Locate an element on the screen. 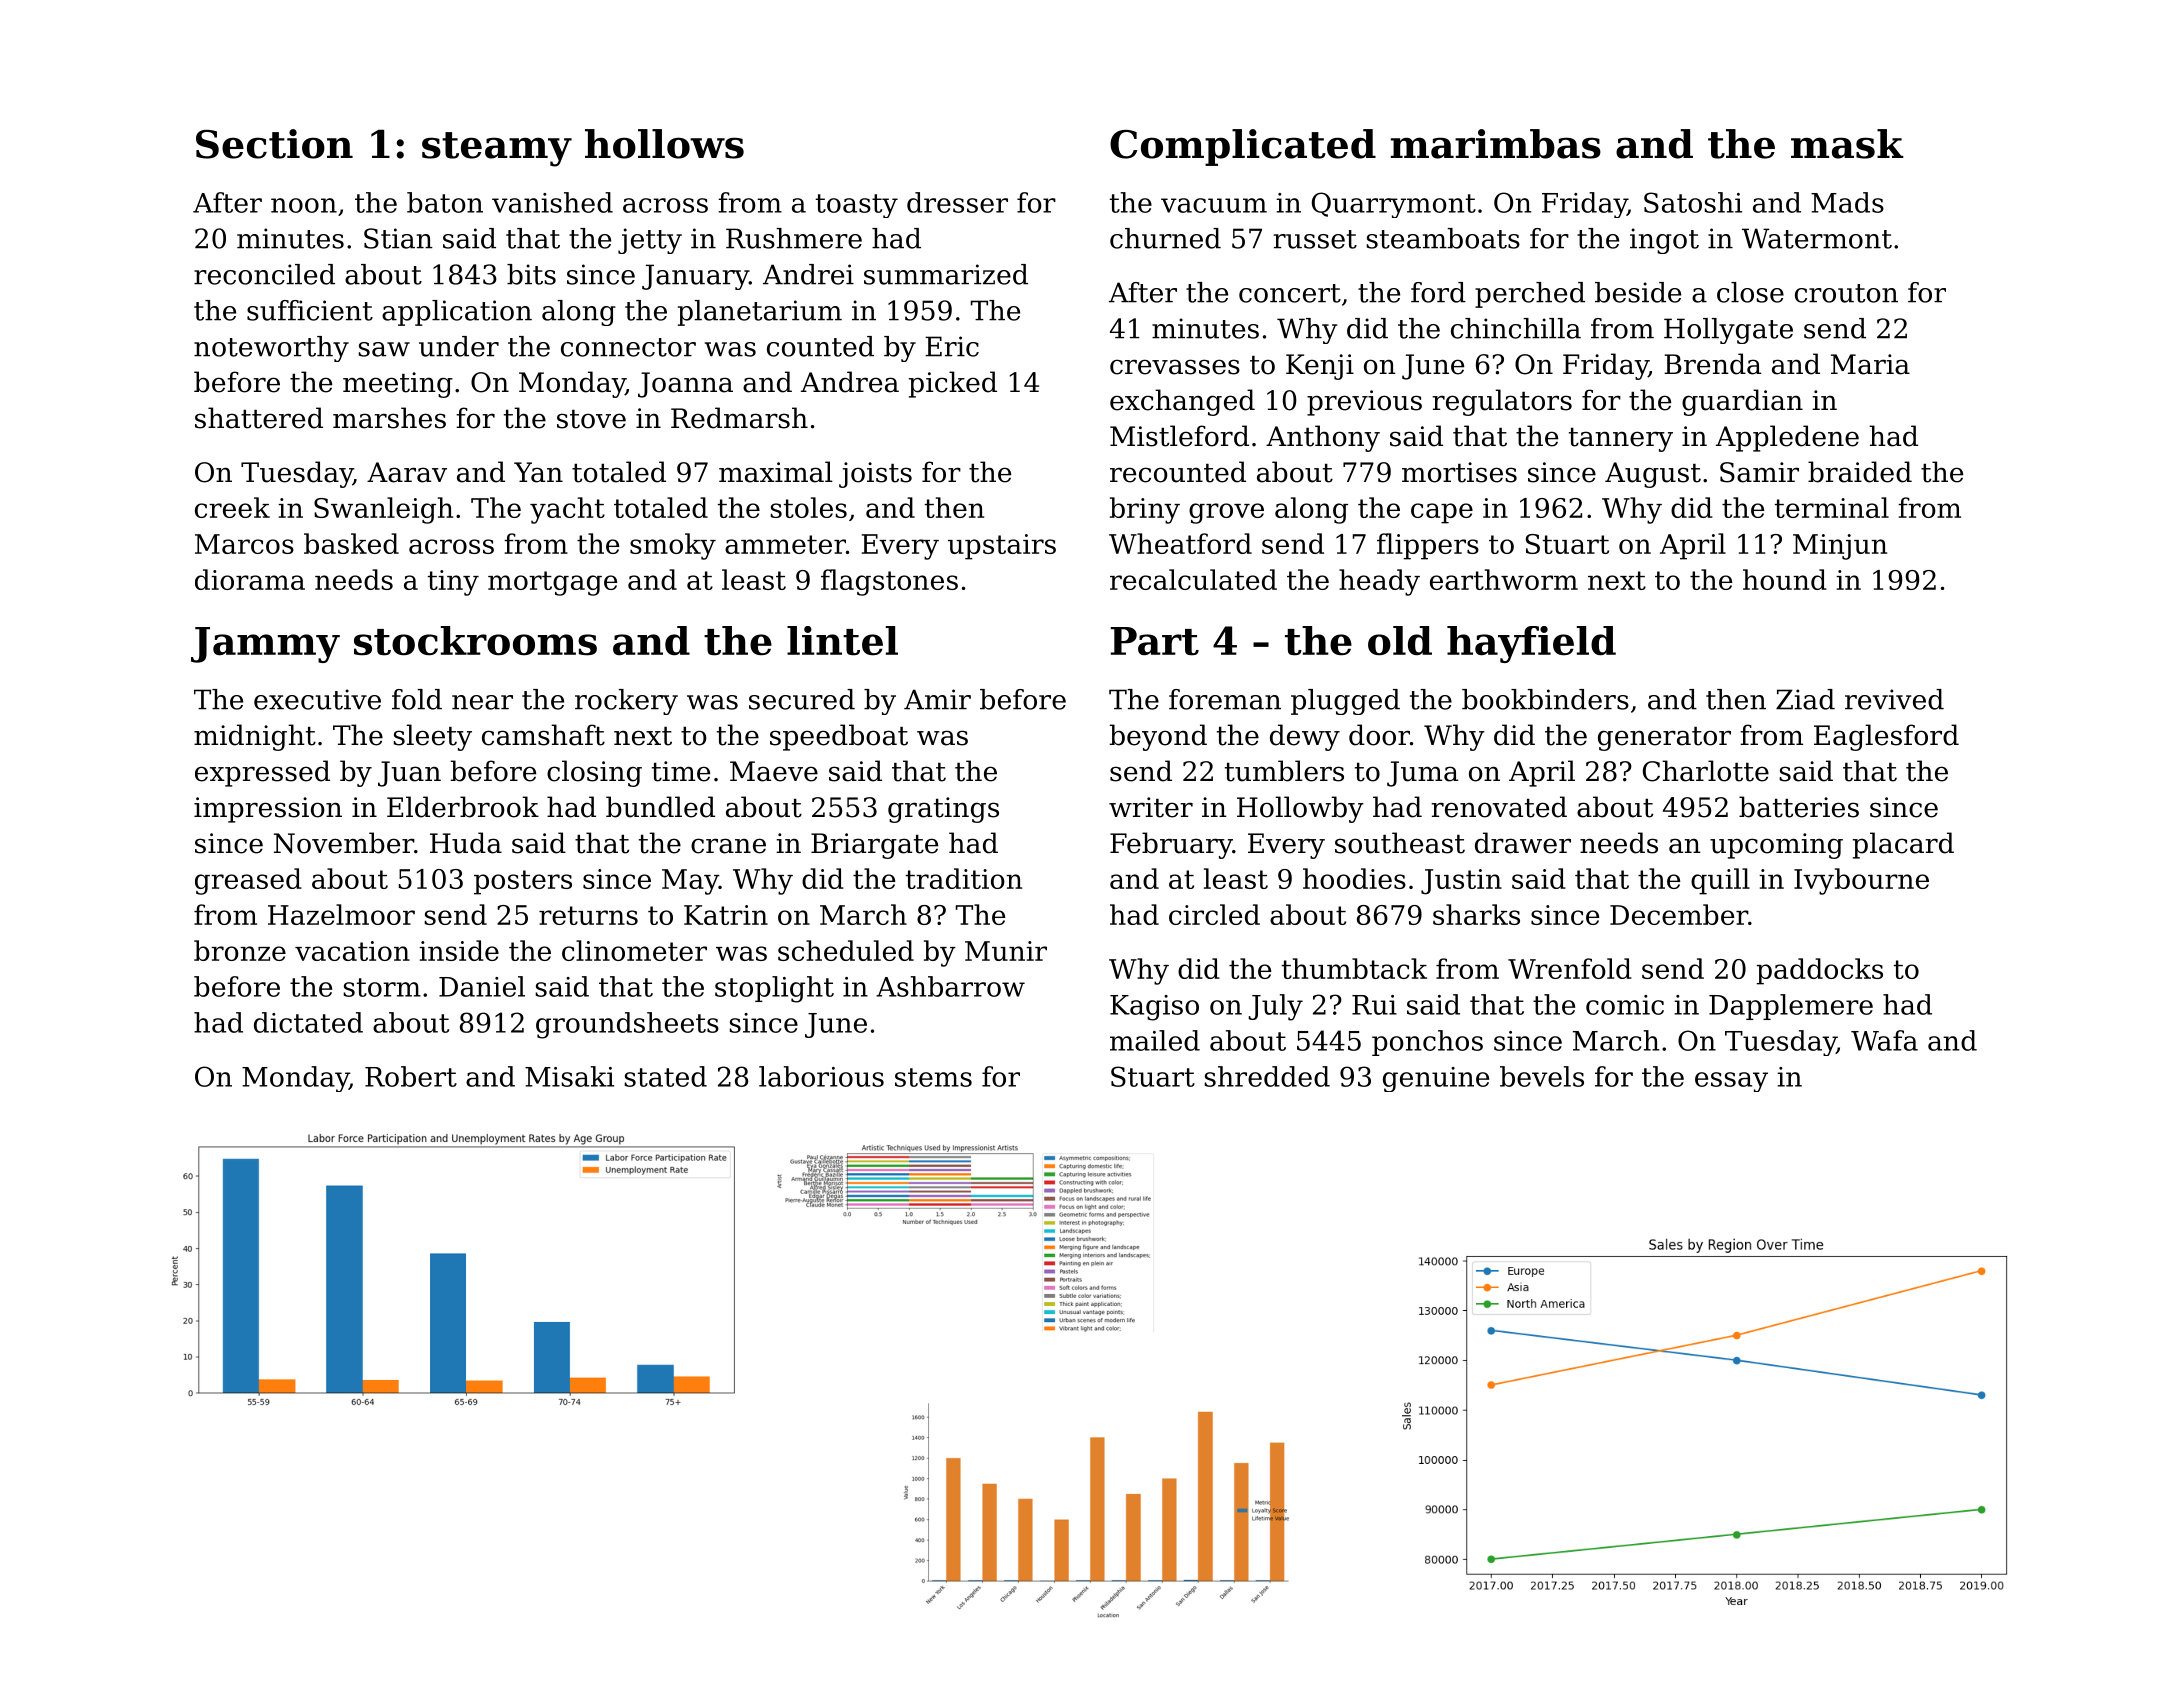 The width and height of the screenshot is (2178, 1683). stockrooms is located at coordinates (475, 641).
